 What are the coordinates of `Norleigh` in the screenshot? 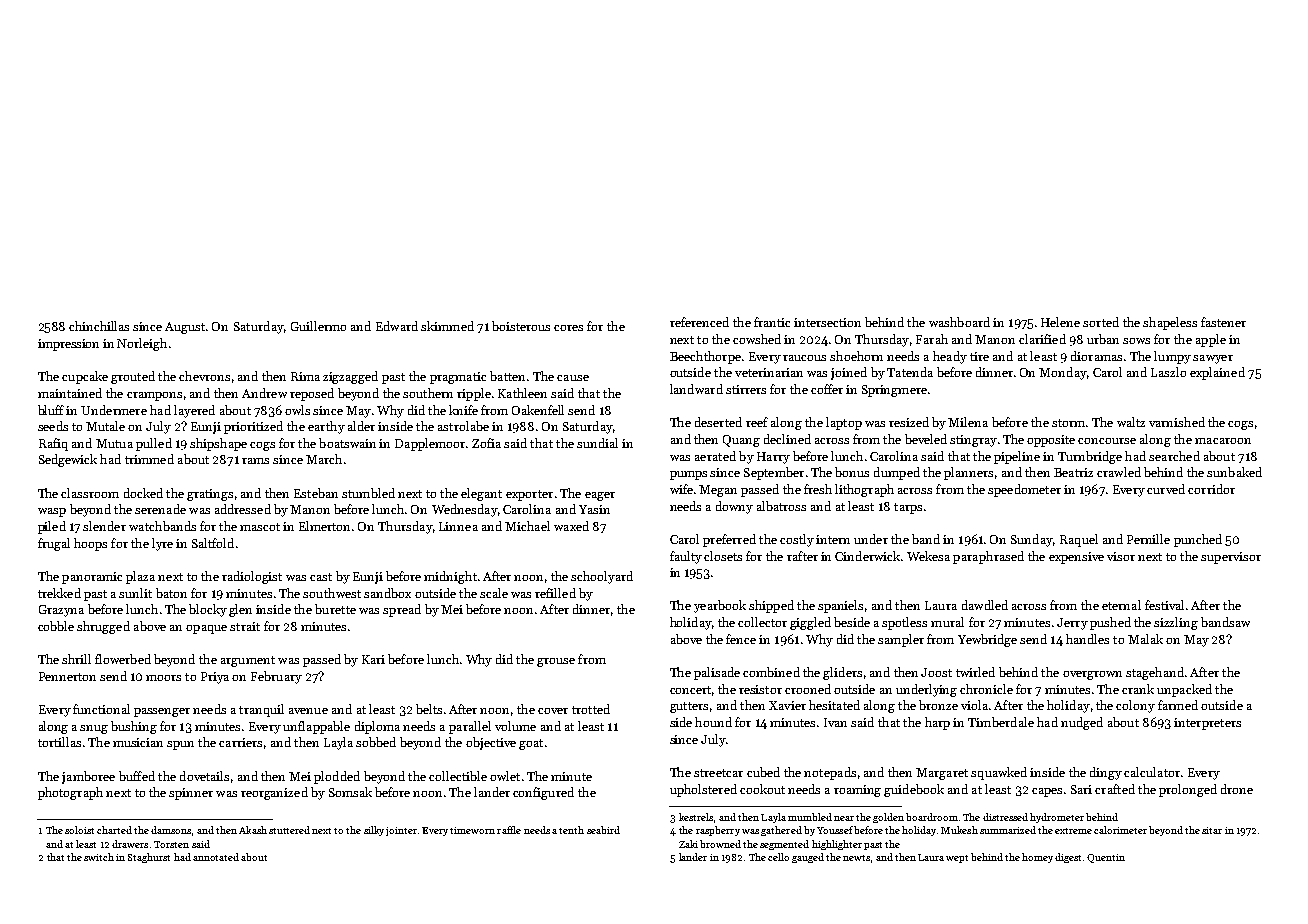 It's located at (142, 344).
